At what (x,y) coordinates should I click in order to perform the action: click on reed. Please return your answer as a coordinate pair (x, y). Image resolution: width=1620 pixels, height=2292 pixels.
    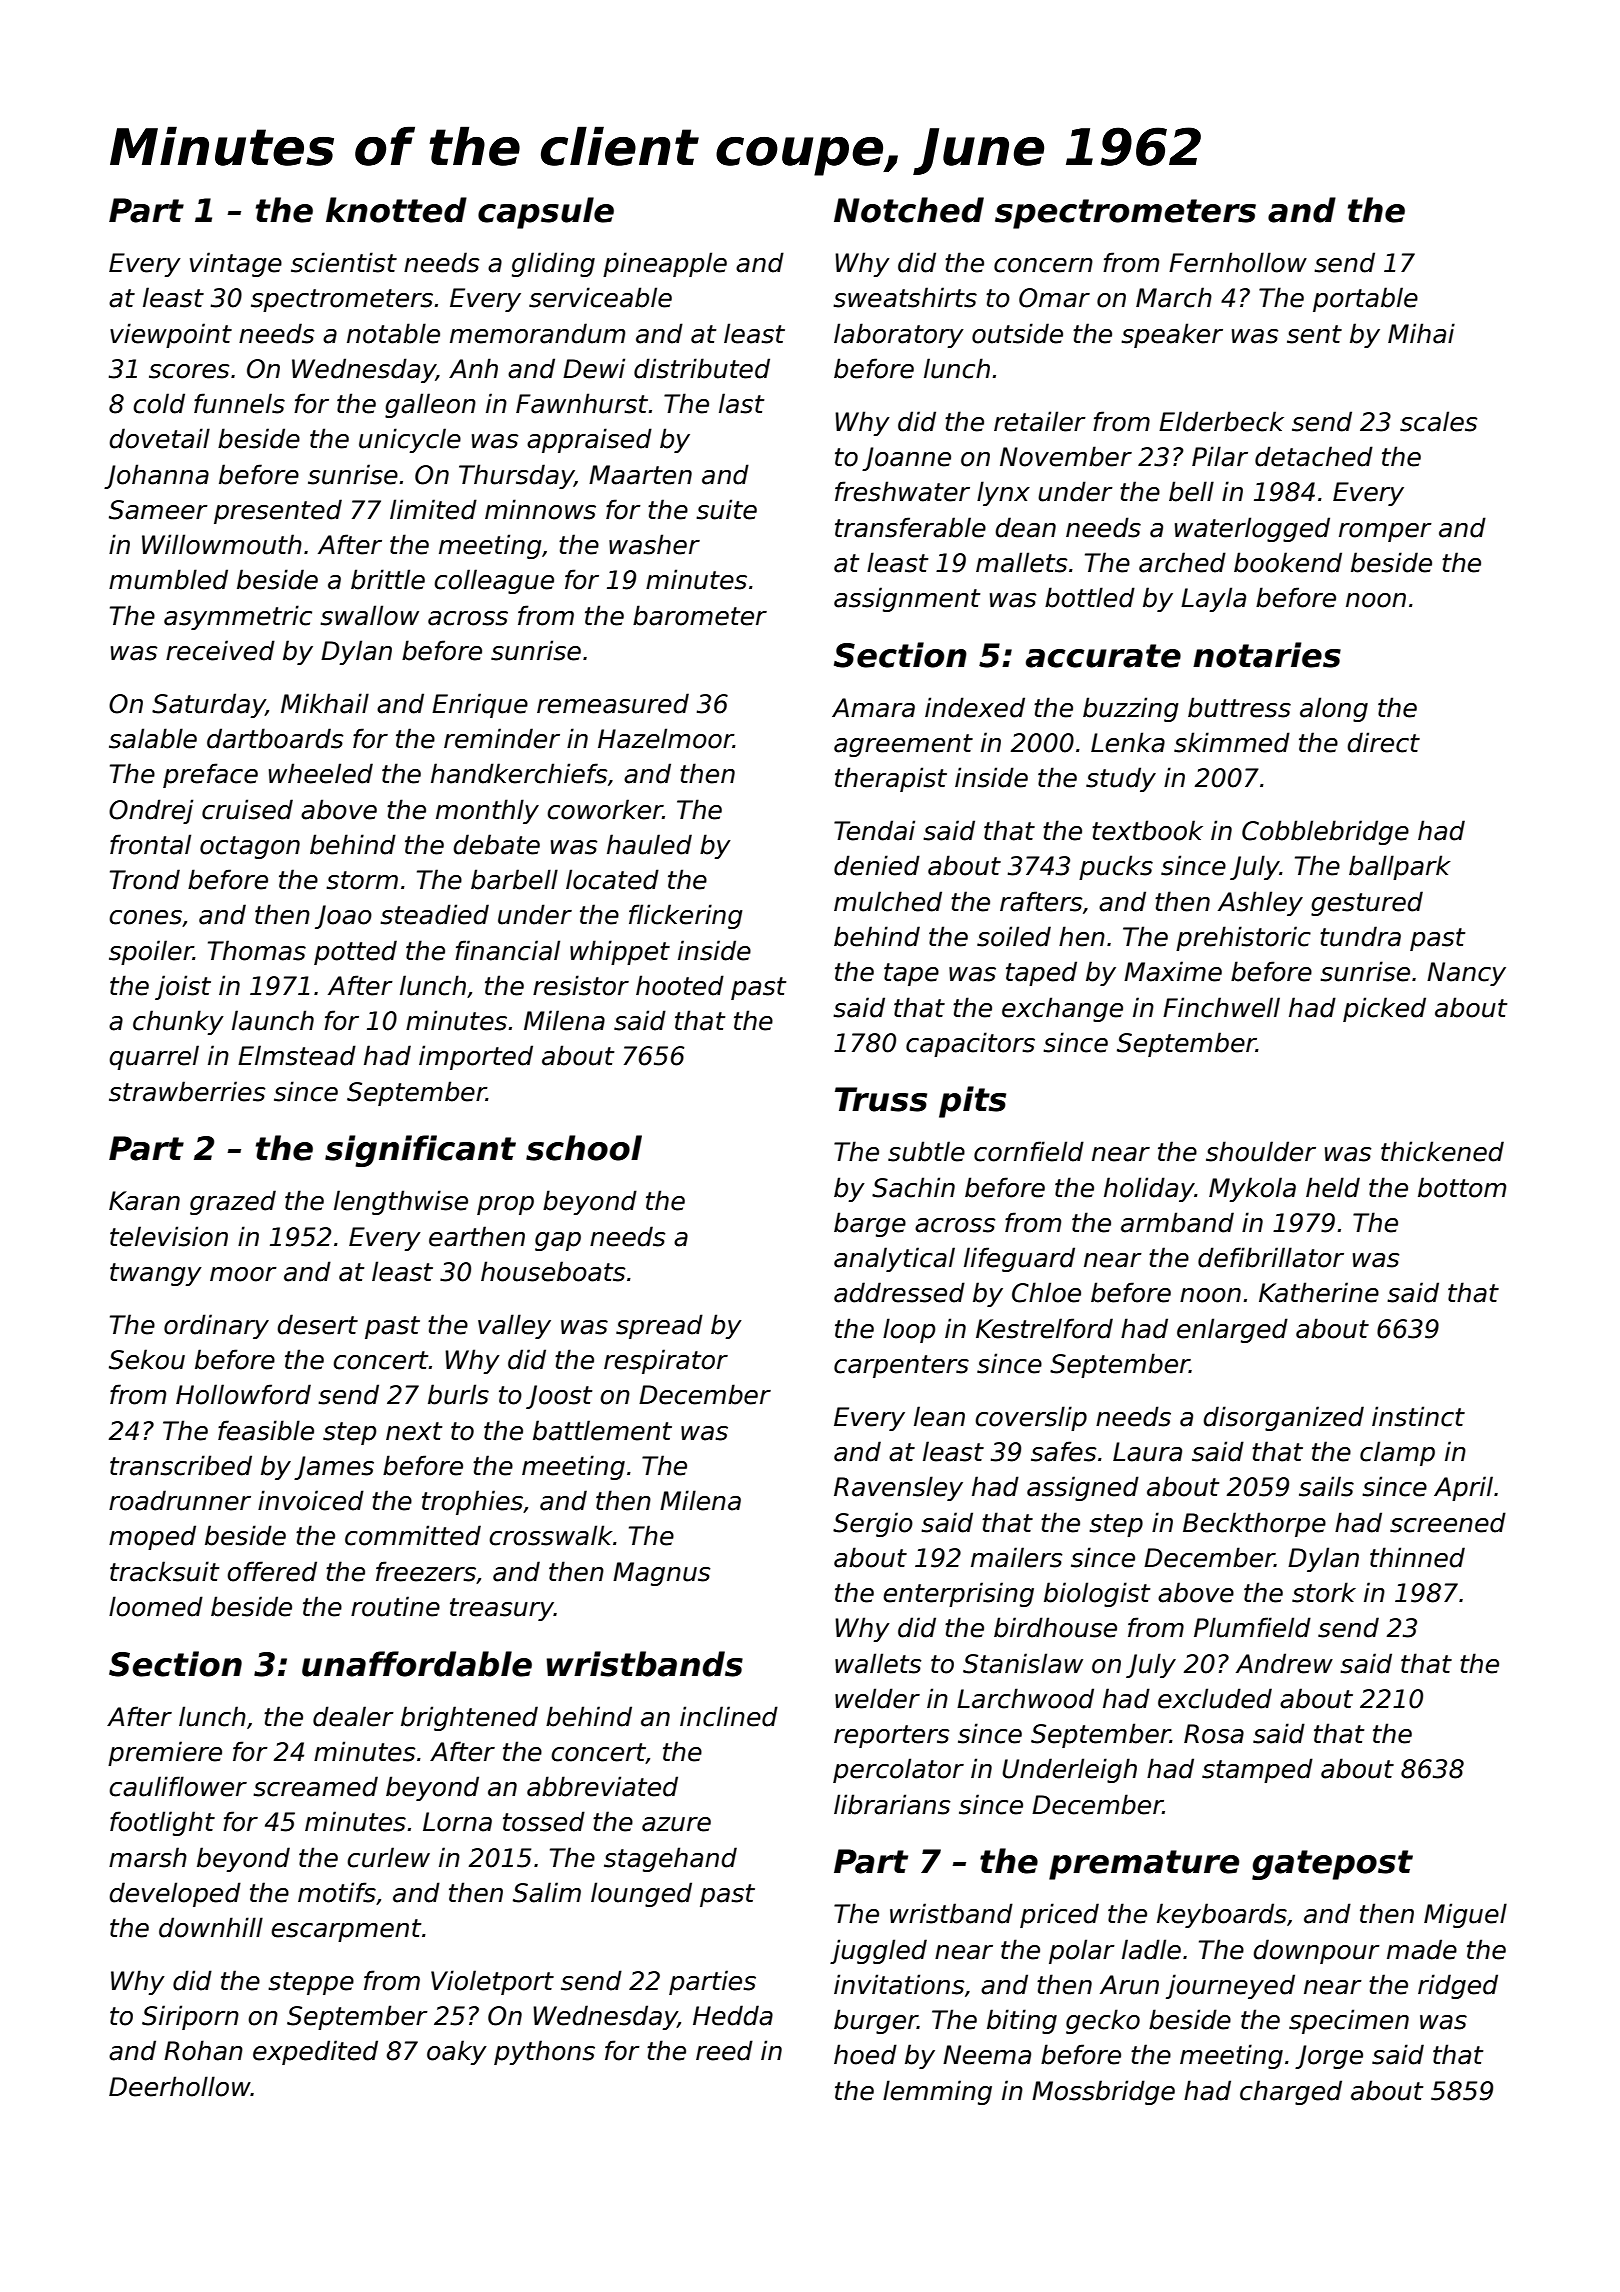
    Looking at the image, I should click on (724, 2050).
